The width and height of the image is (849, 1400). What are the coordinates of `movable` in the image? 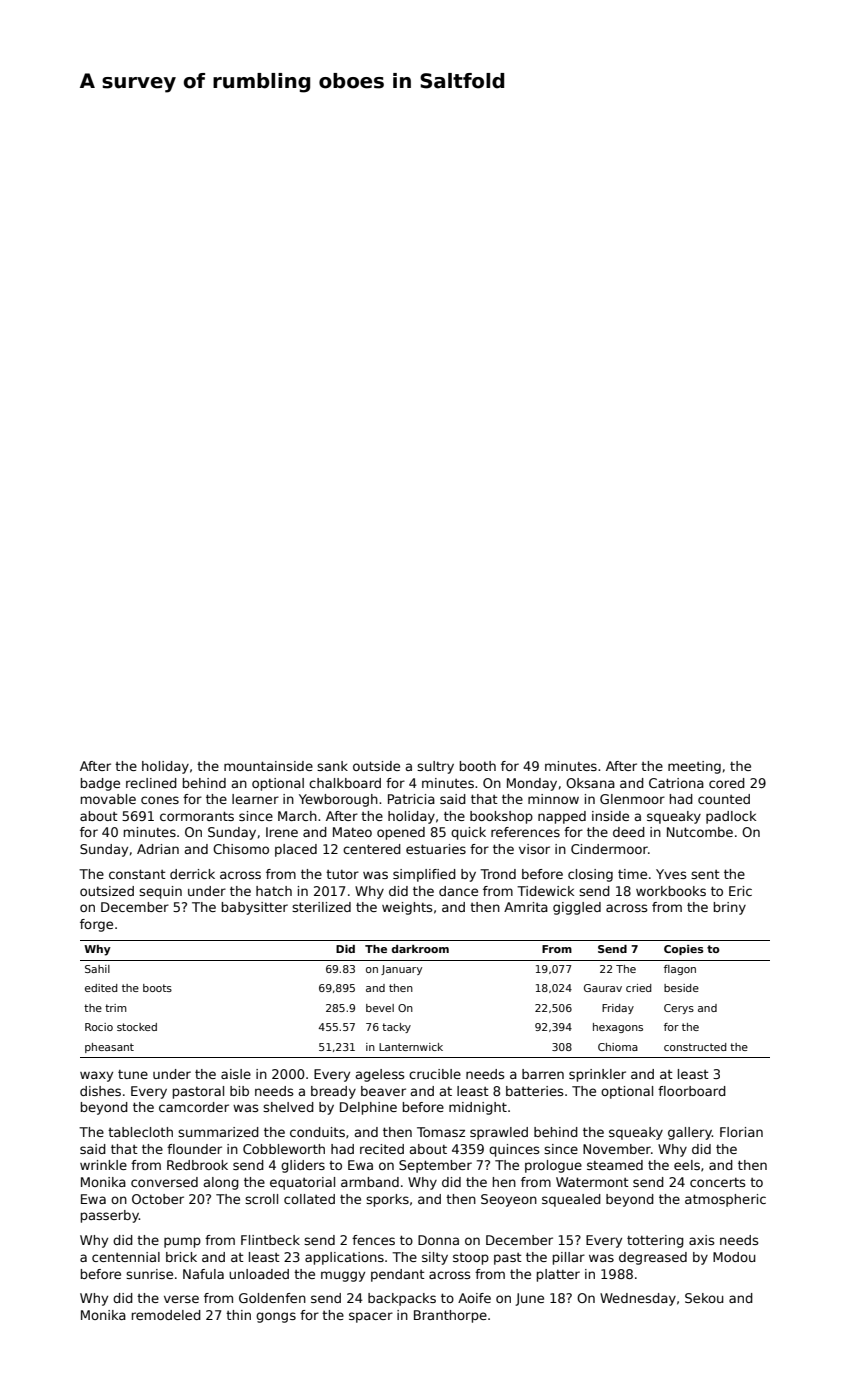 It's located at (108, 799).
